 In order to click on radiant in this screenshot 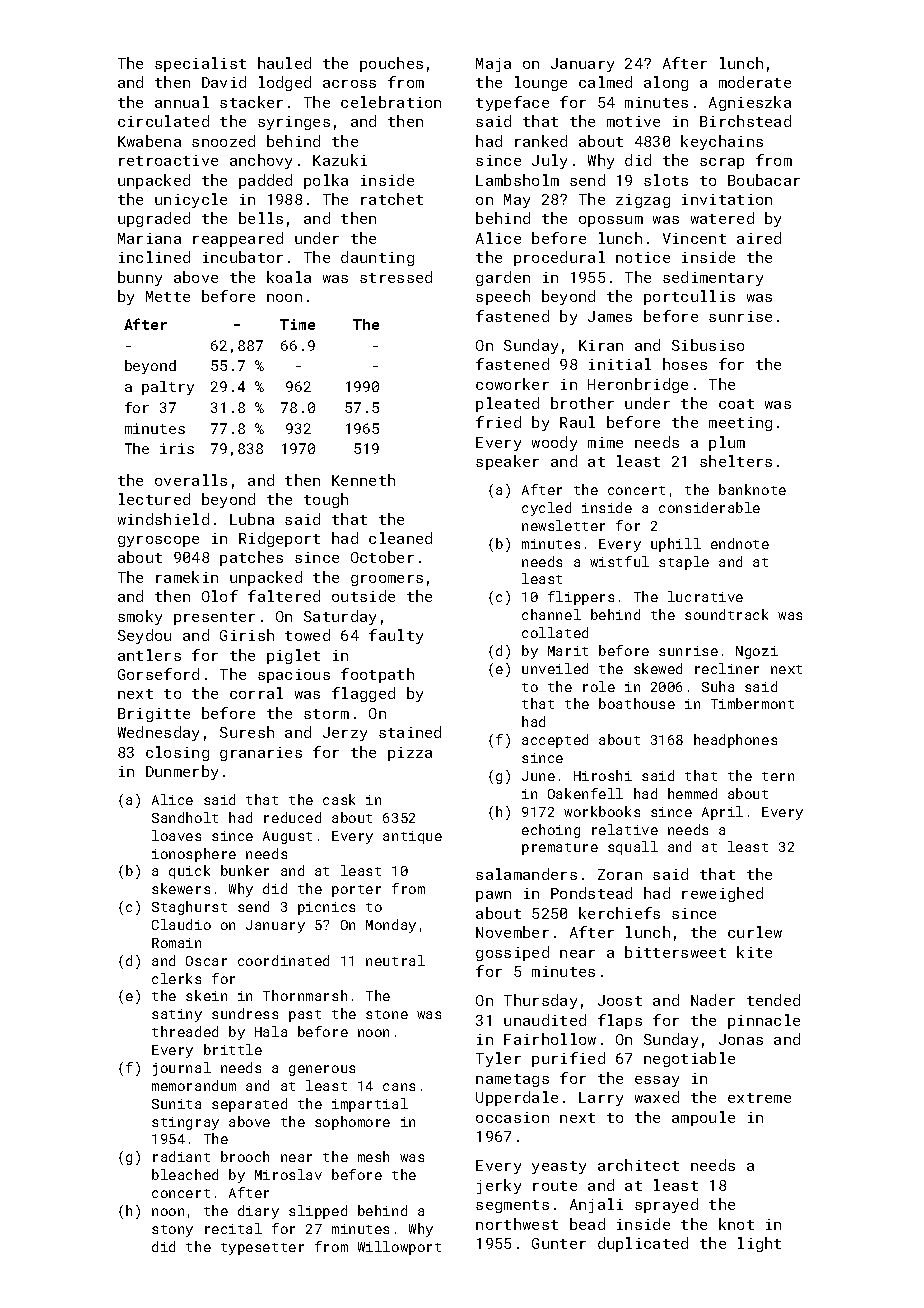, I will do `click(181, 1156)`.
